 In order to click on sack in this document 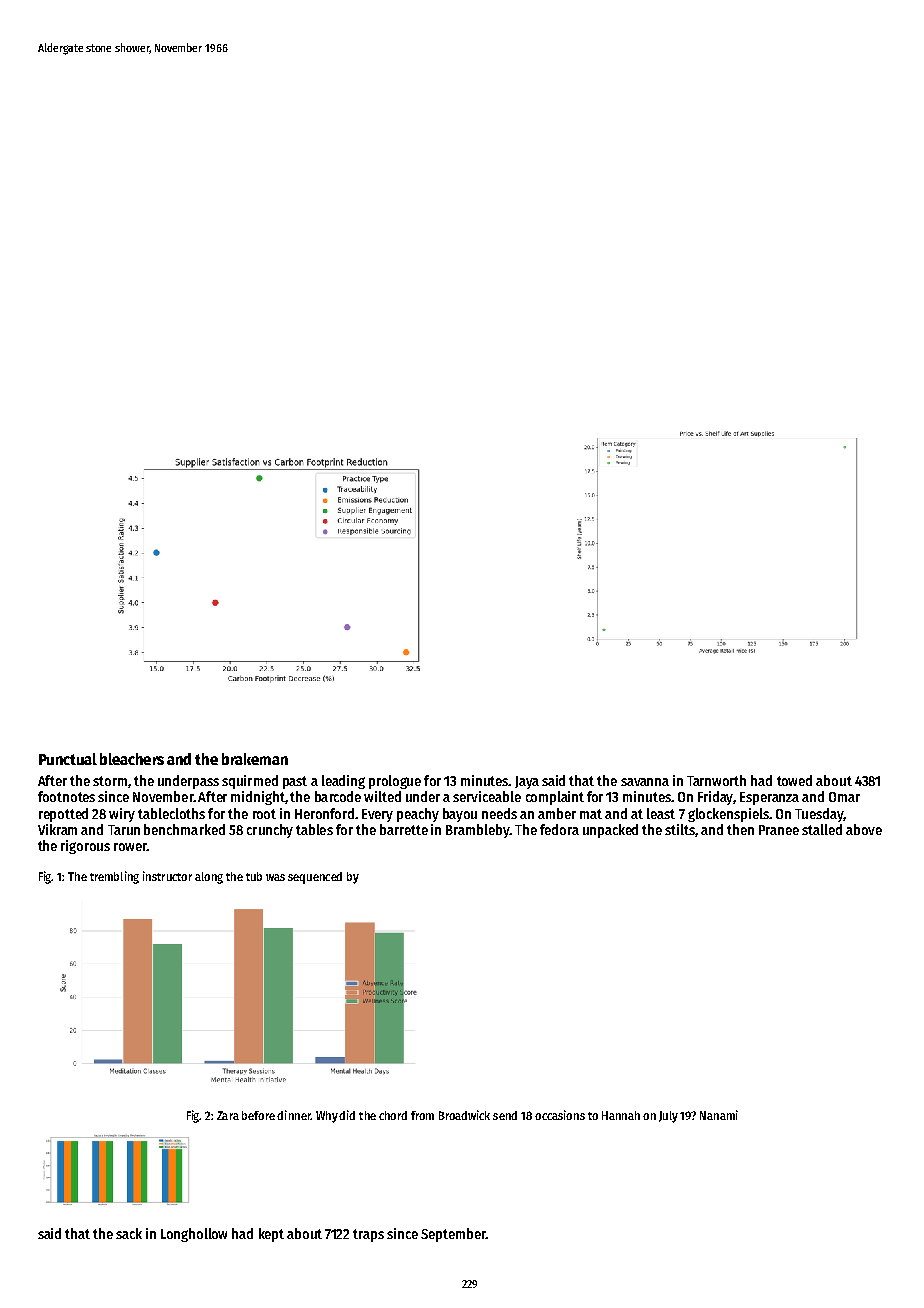, I will do `click(129, 1233)`.
